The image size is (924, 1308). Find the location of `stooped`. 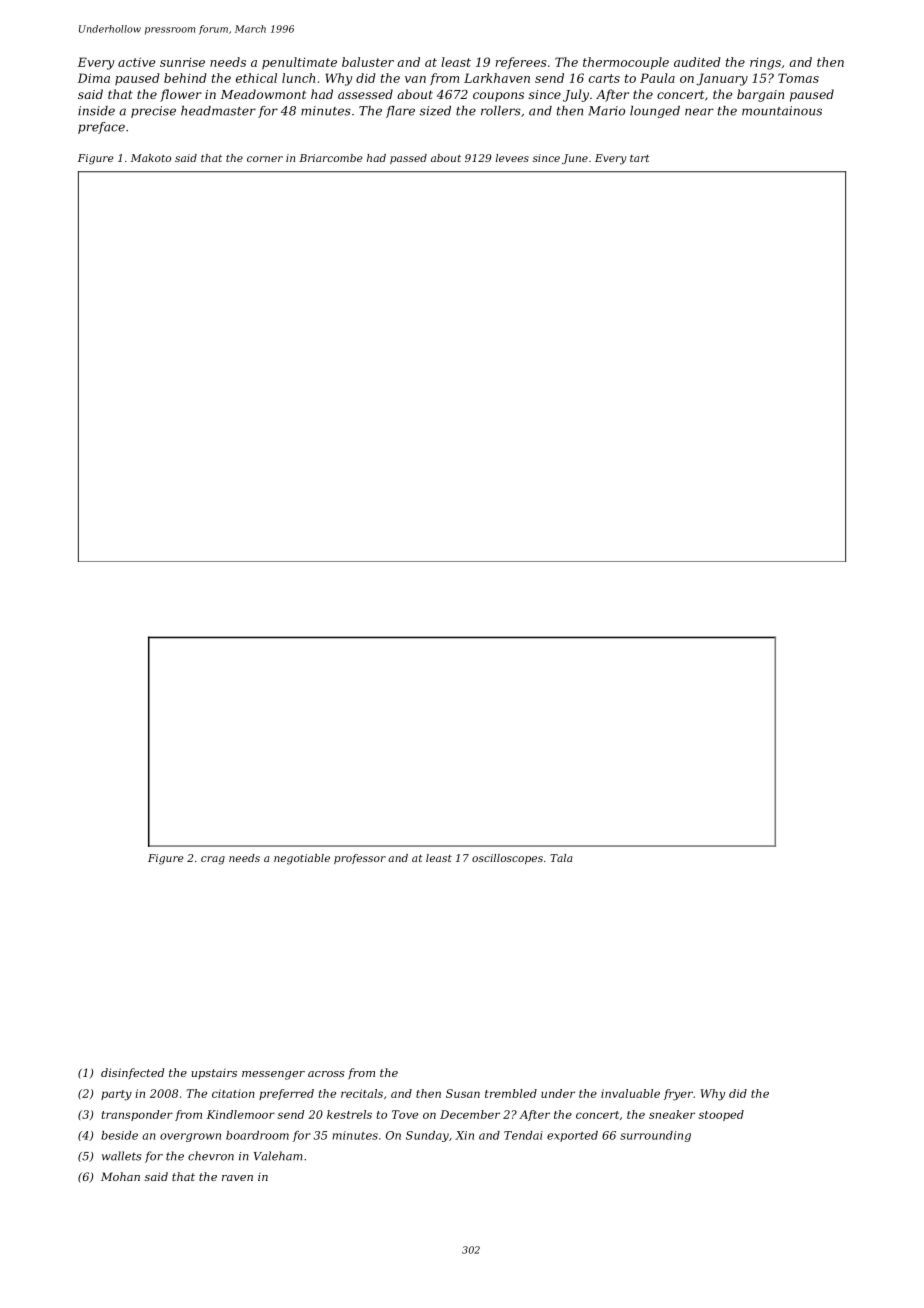

stooped is located at coordinates (721, 1115).
